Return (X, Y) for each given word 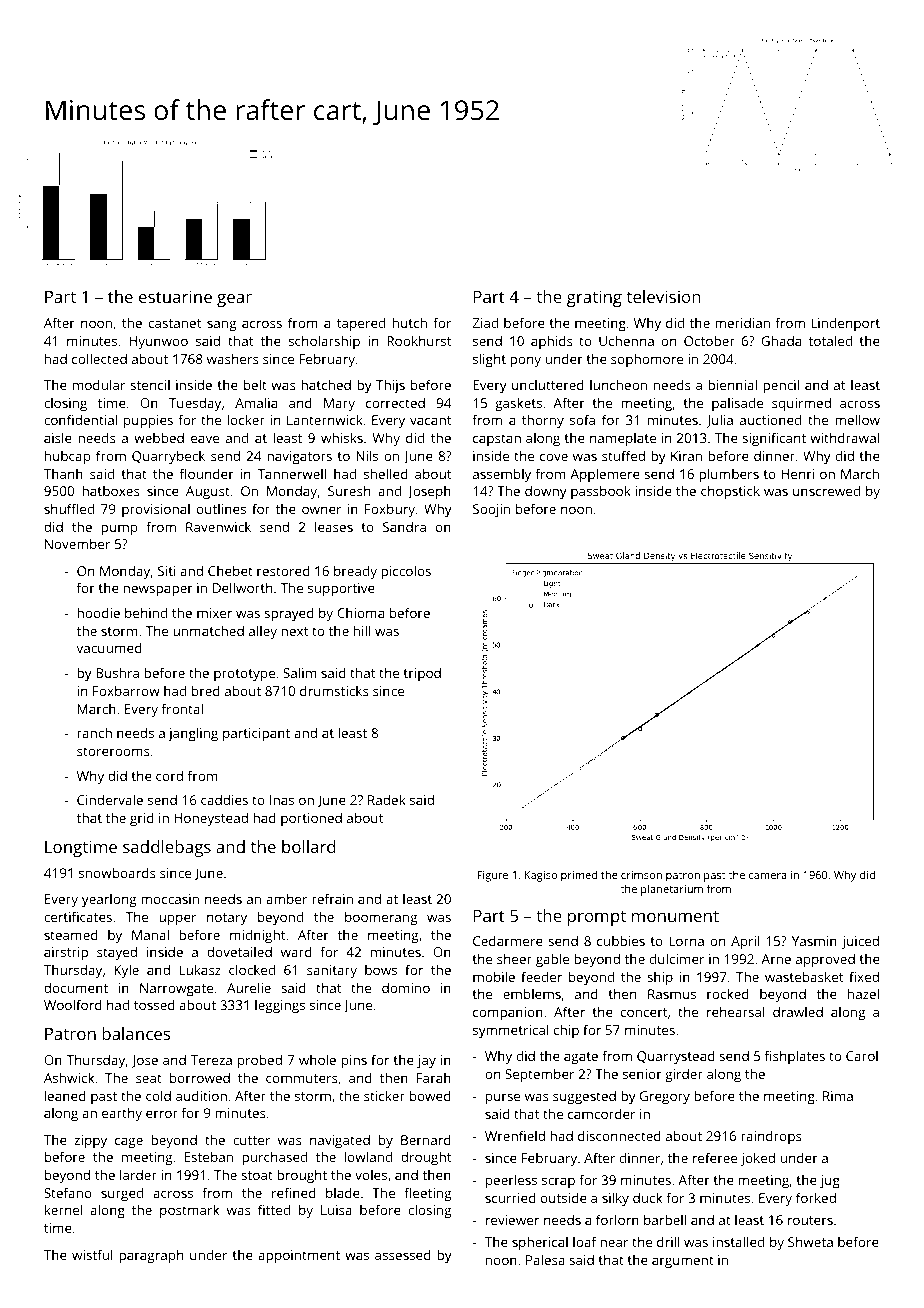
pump (119, 530)
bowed (430, 1095)
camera (768, 876)
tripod (422, 674)
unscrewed (826, 490)
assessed (403, 1255)
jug (830, 1181)
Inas (282, 800)
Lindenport (845, 324)
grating (594, 298)
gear (234, 300)
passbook (601, 492)
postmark (189, 1211)
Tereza (211, 1060)
